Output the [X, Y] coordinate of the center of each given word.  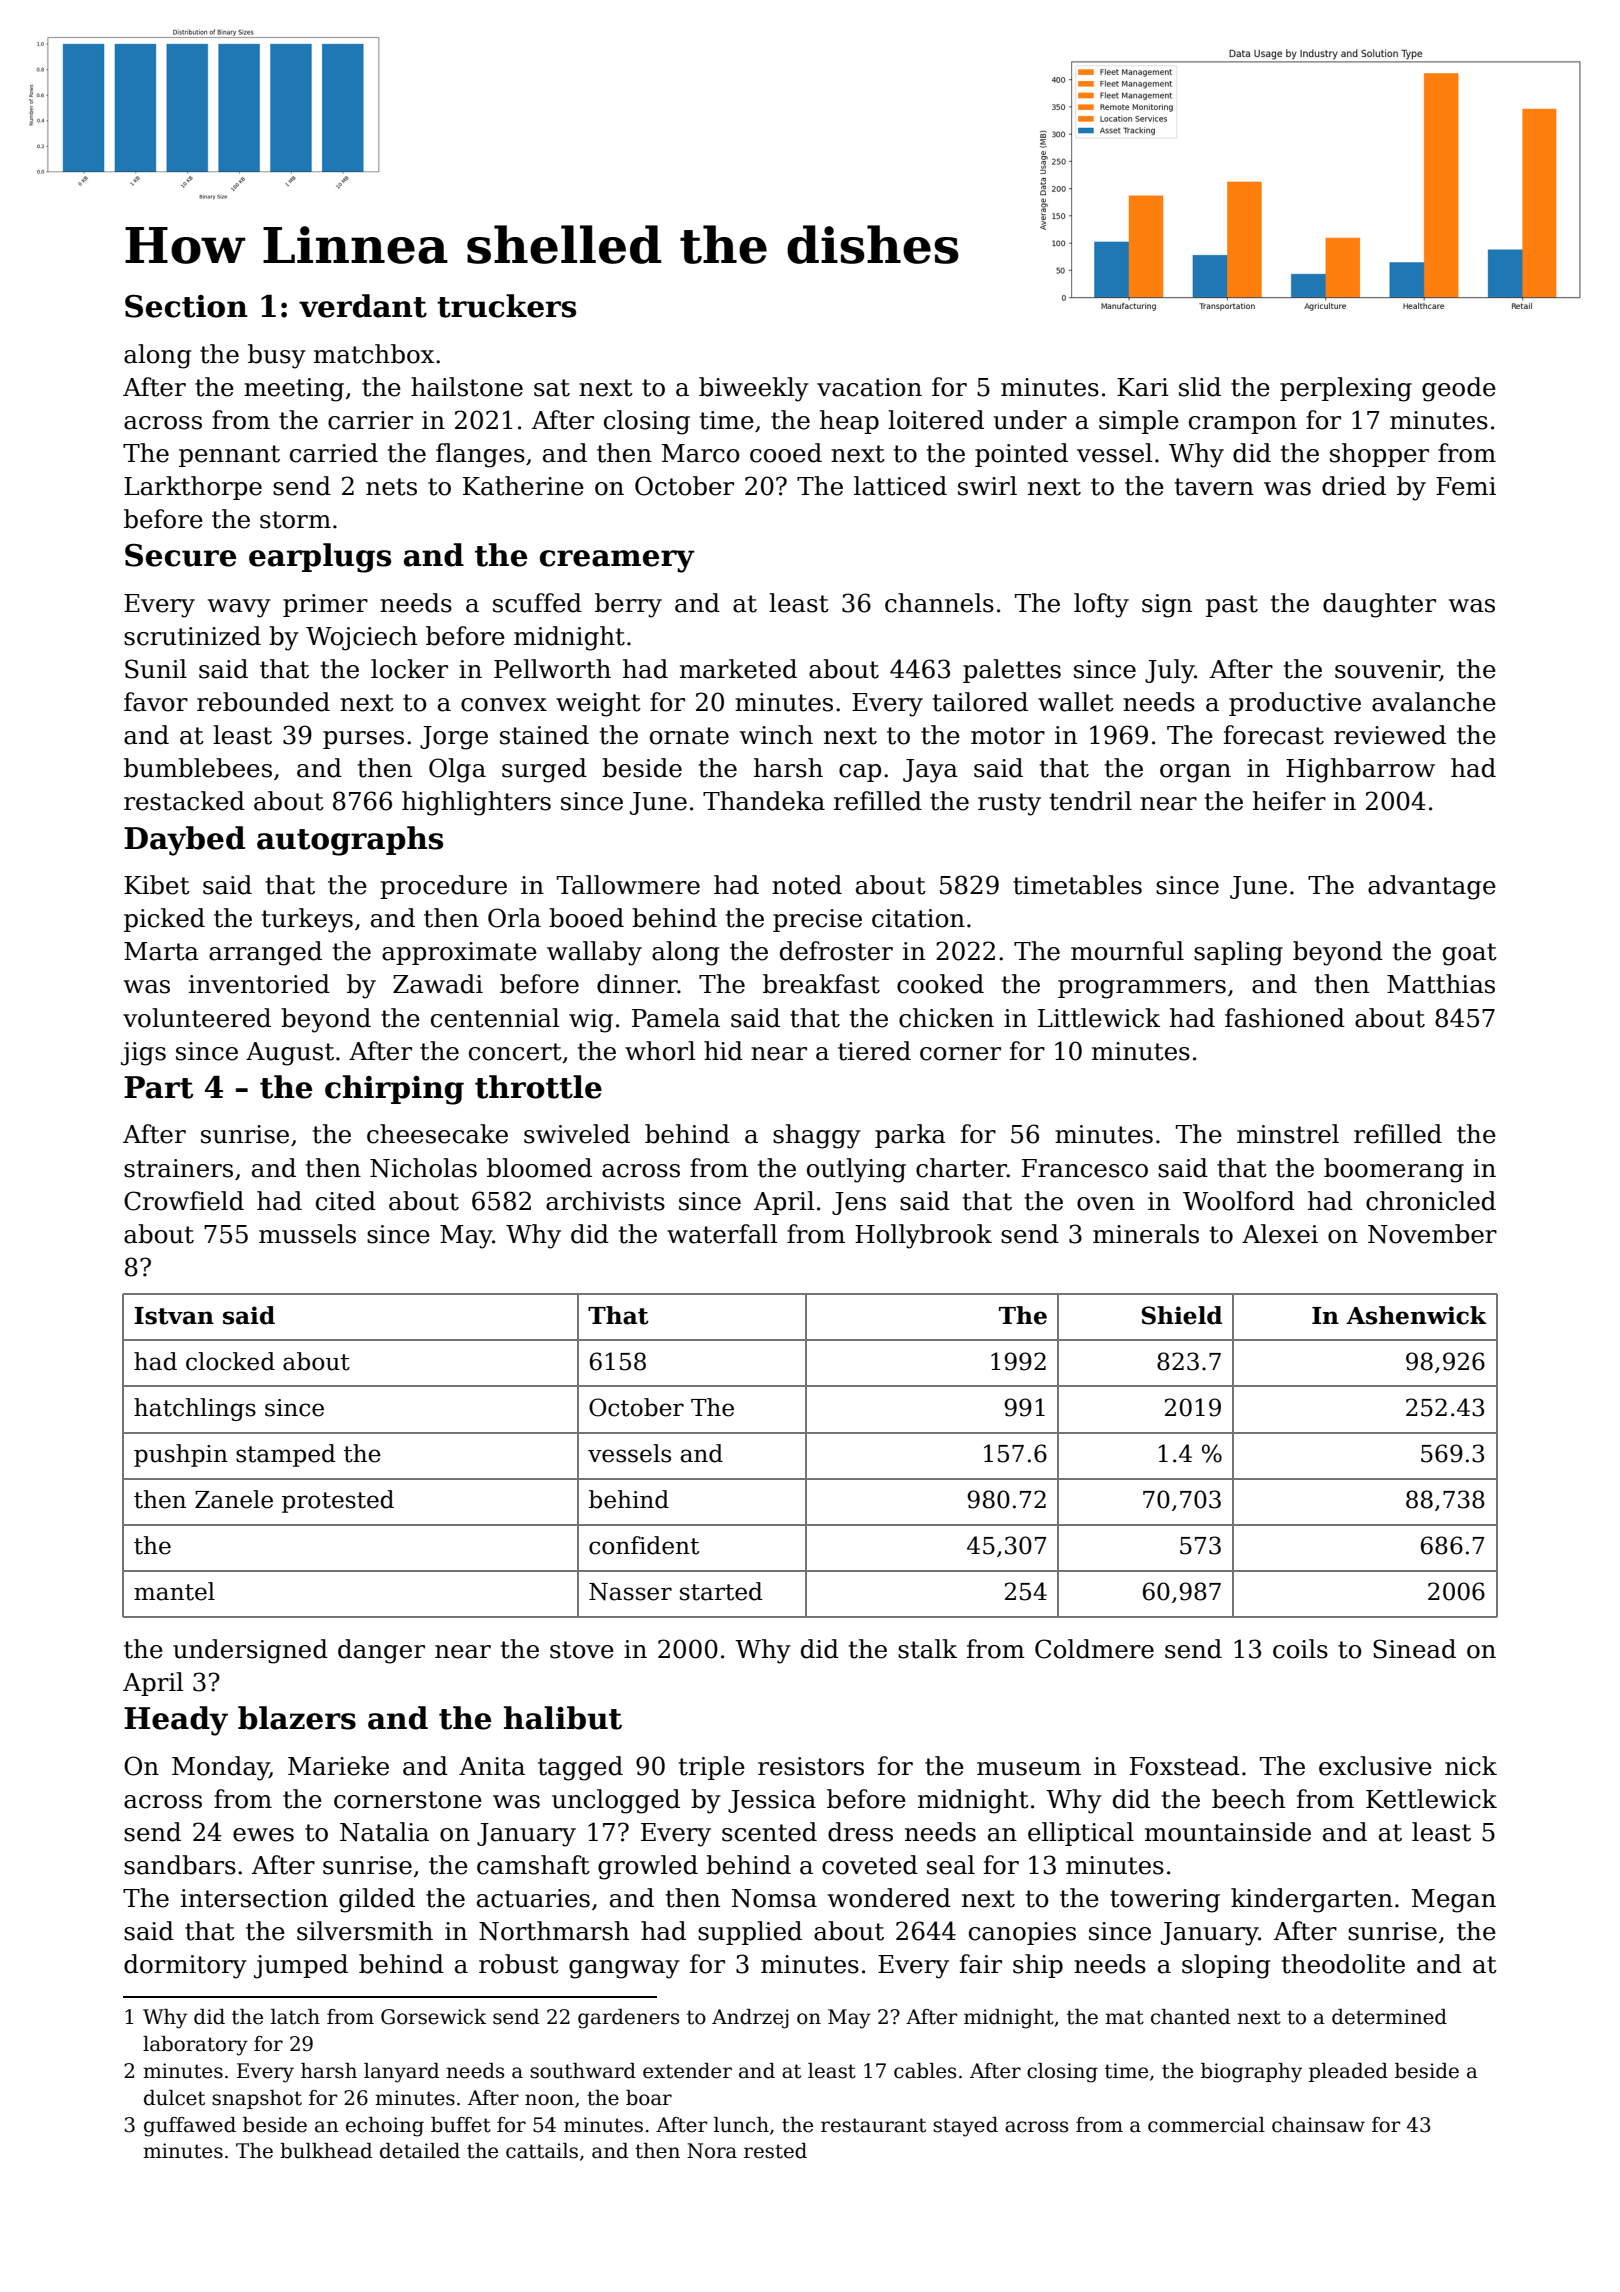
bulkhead [326, 2151]
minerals [1146, 1234]
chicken [946, 1018]
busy [277, 356]
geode [1459, 389]
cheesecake [437, 1134]
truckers [506, 306]
